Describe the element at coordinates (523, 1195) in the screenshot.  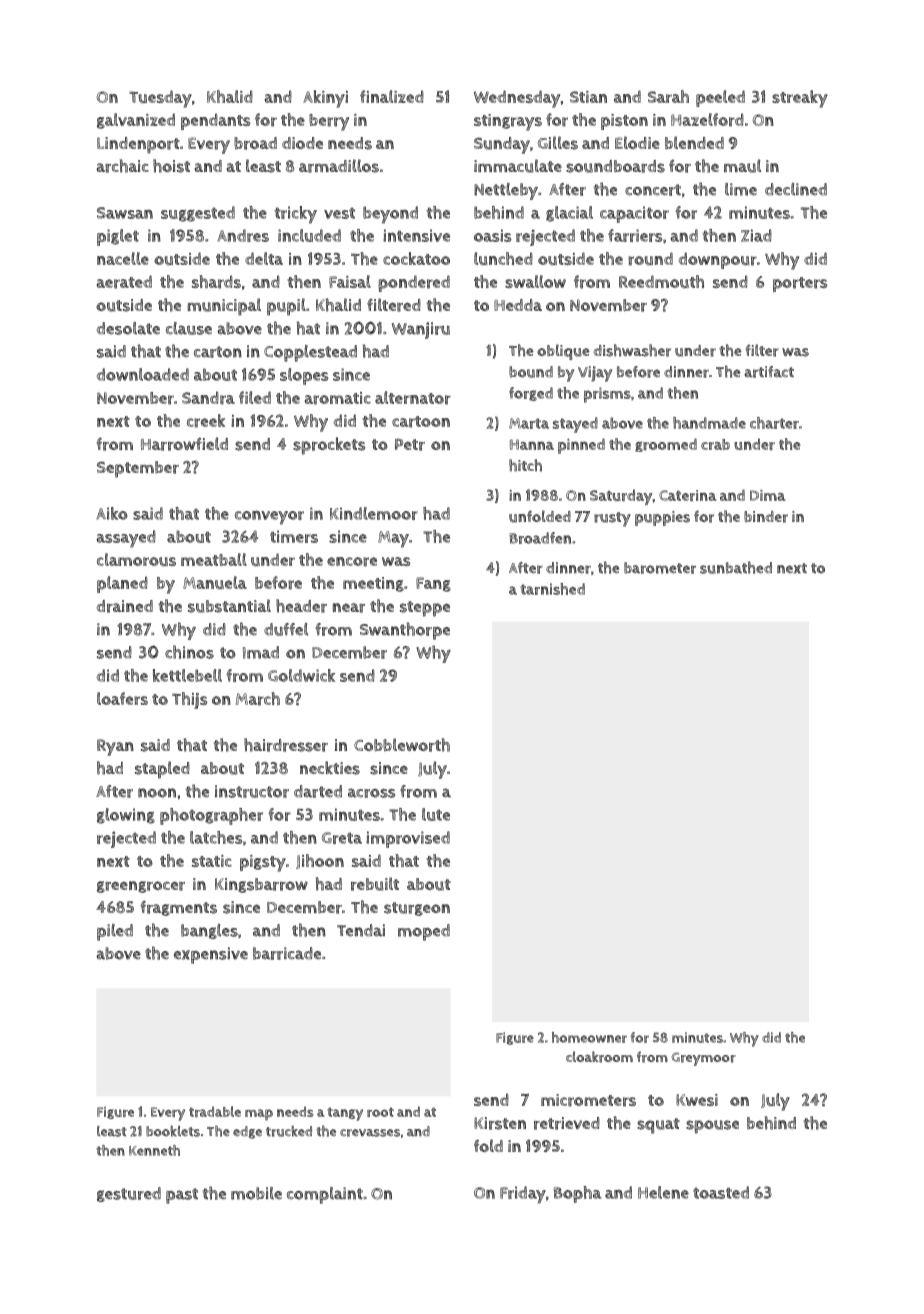
I see `Friday` at that location.
